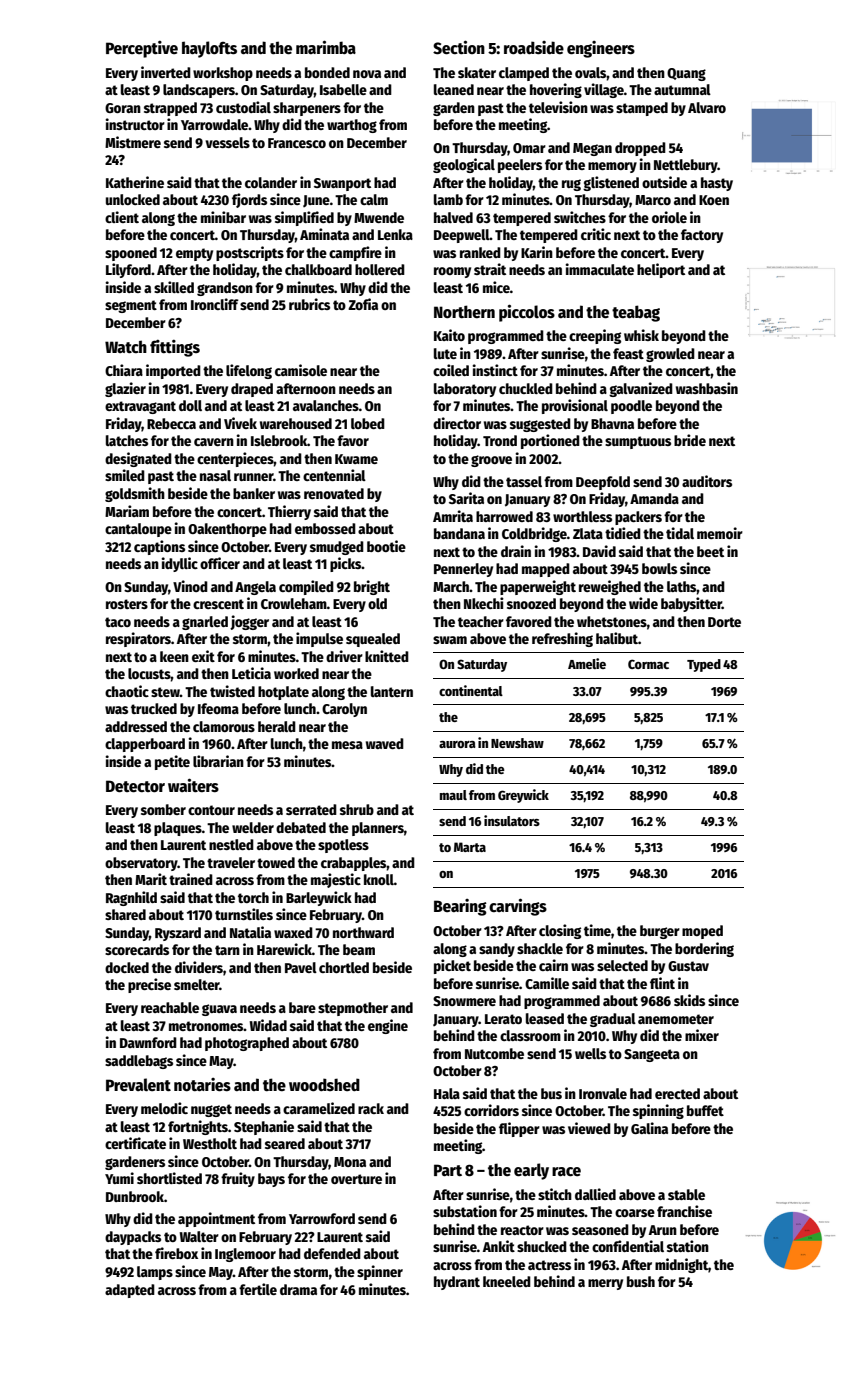  Describe the element at coordinates (605, 1284) in the image. I see `merry` at that location.
